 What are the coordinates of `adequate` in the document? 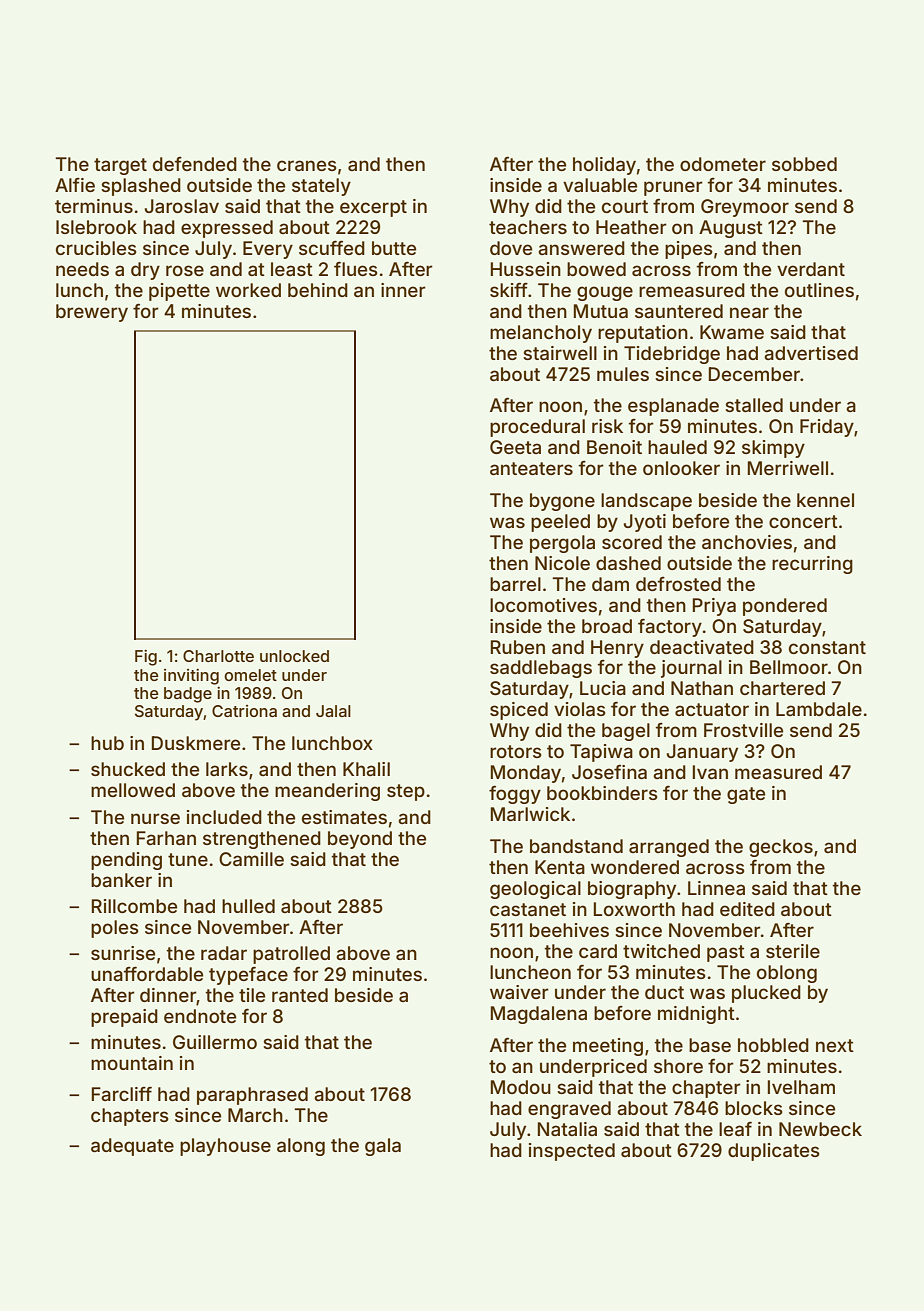 It's located at (132, 1147).
